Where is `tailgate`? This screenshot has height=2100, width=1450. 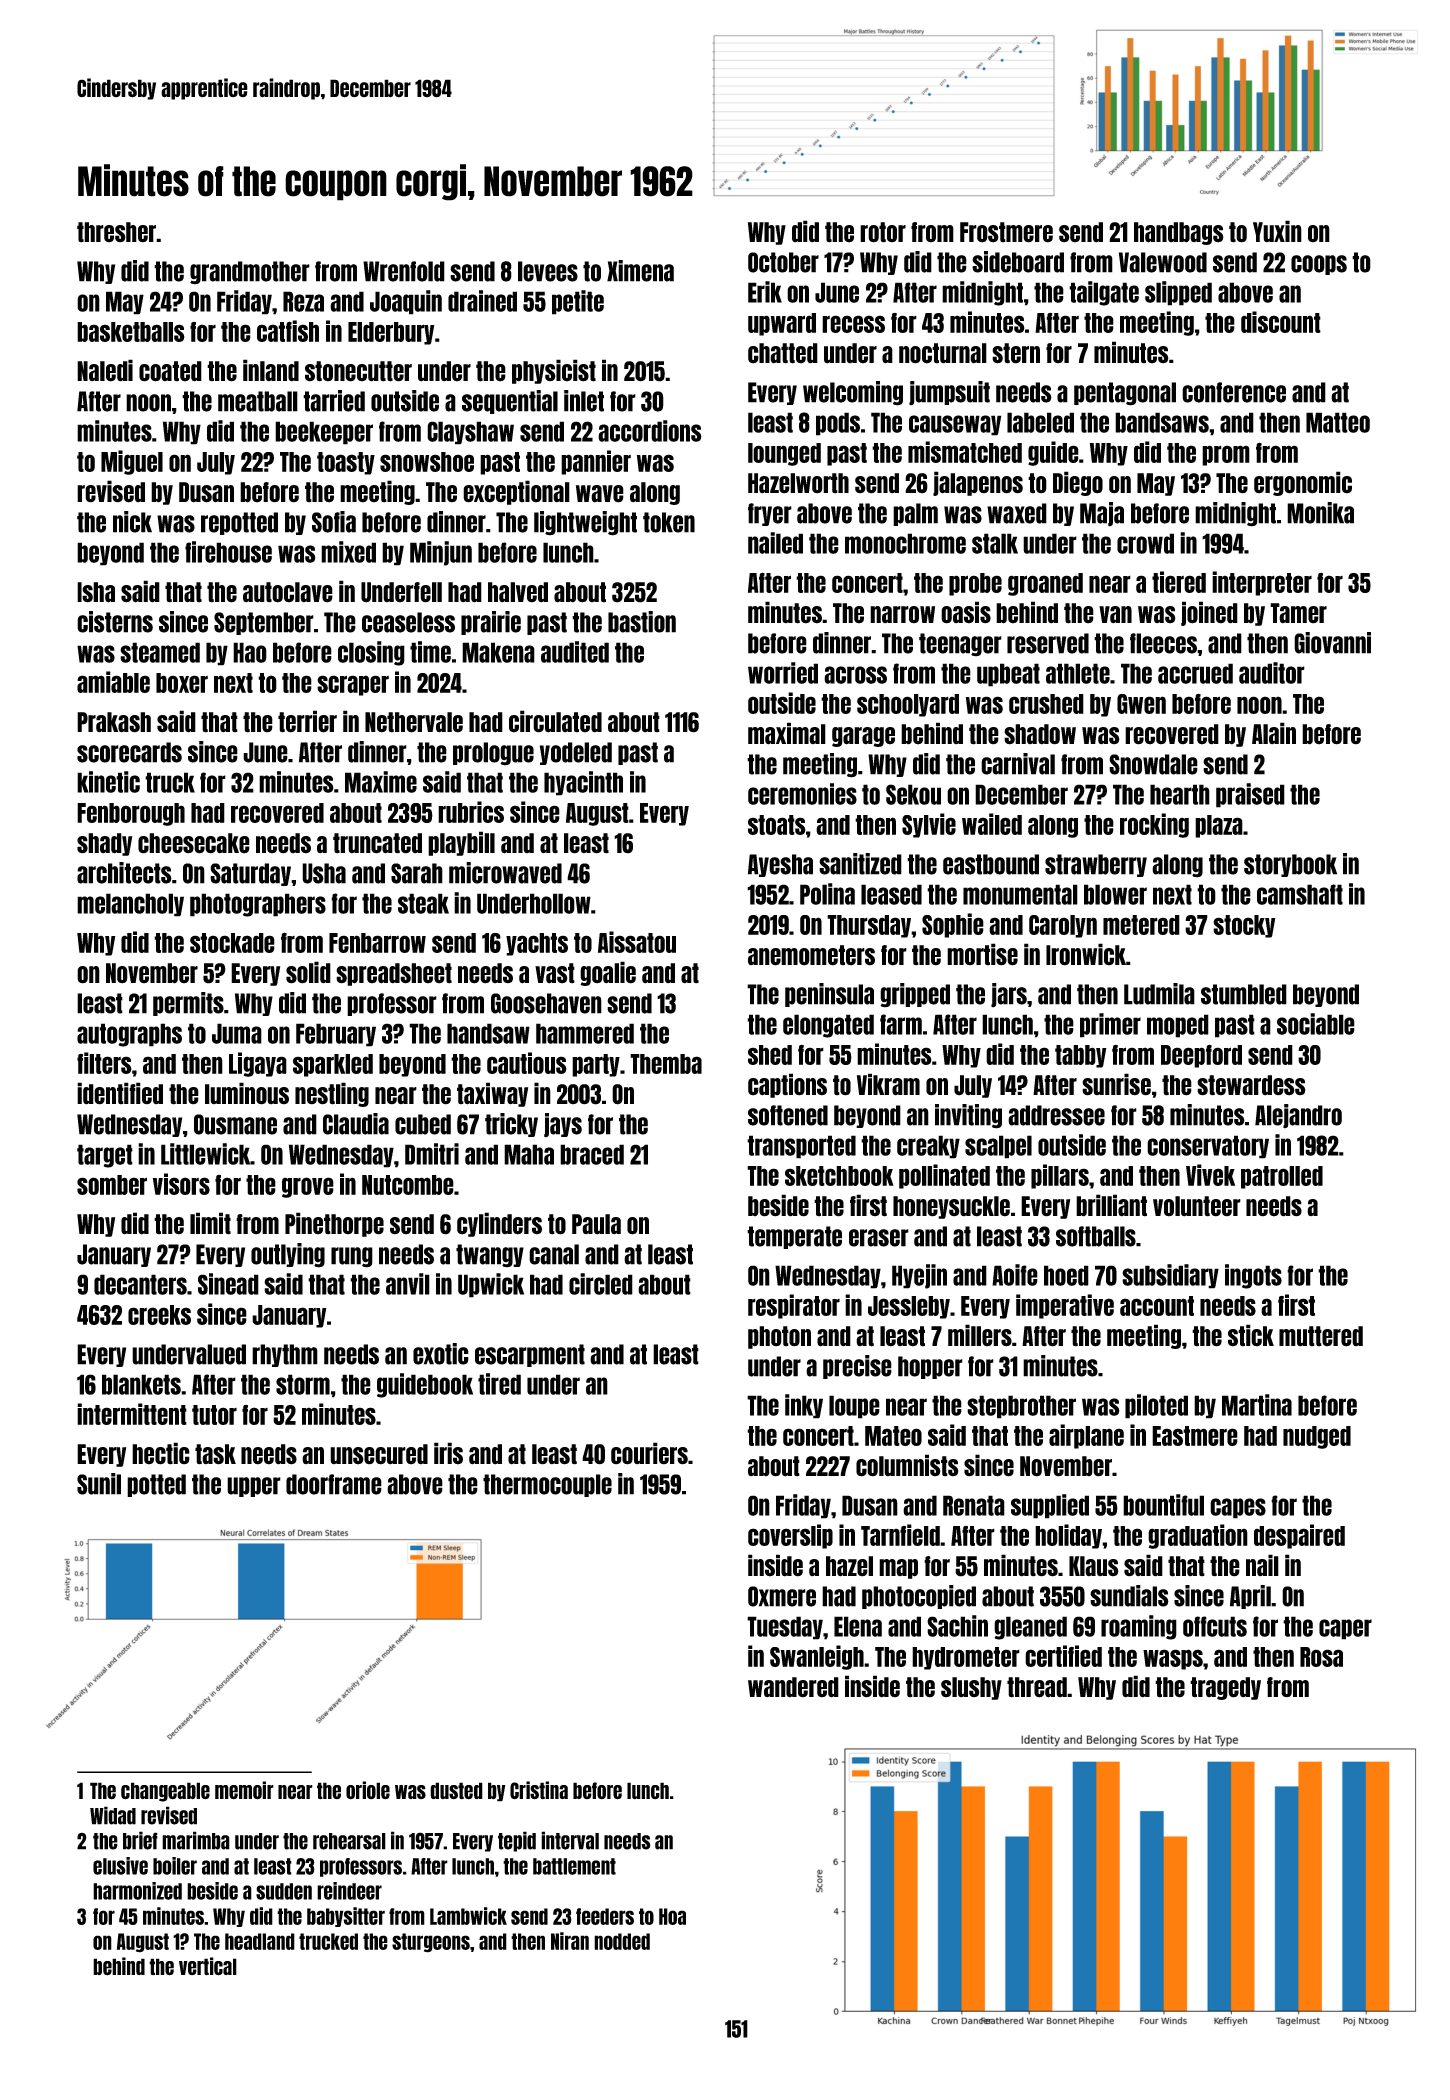
tailgate is located at coordinates (1104, 293).
